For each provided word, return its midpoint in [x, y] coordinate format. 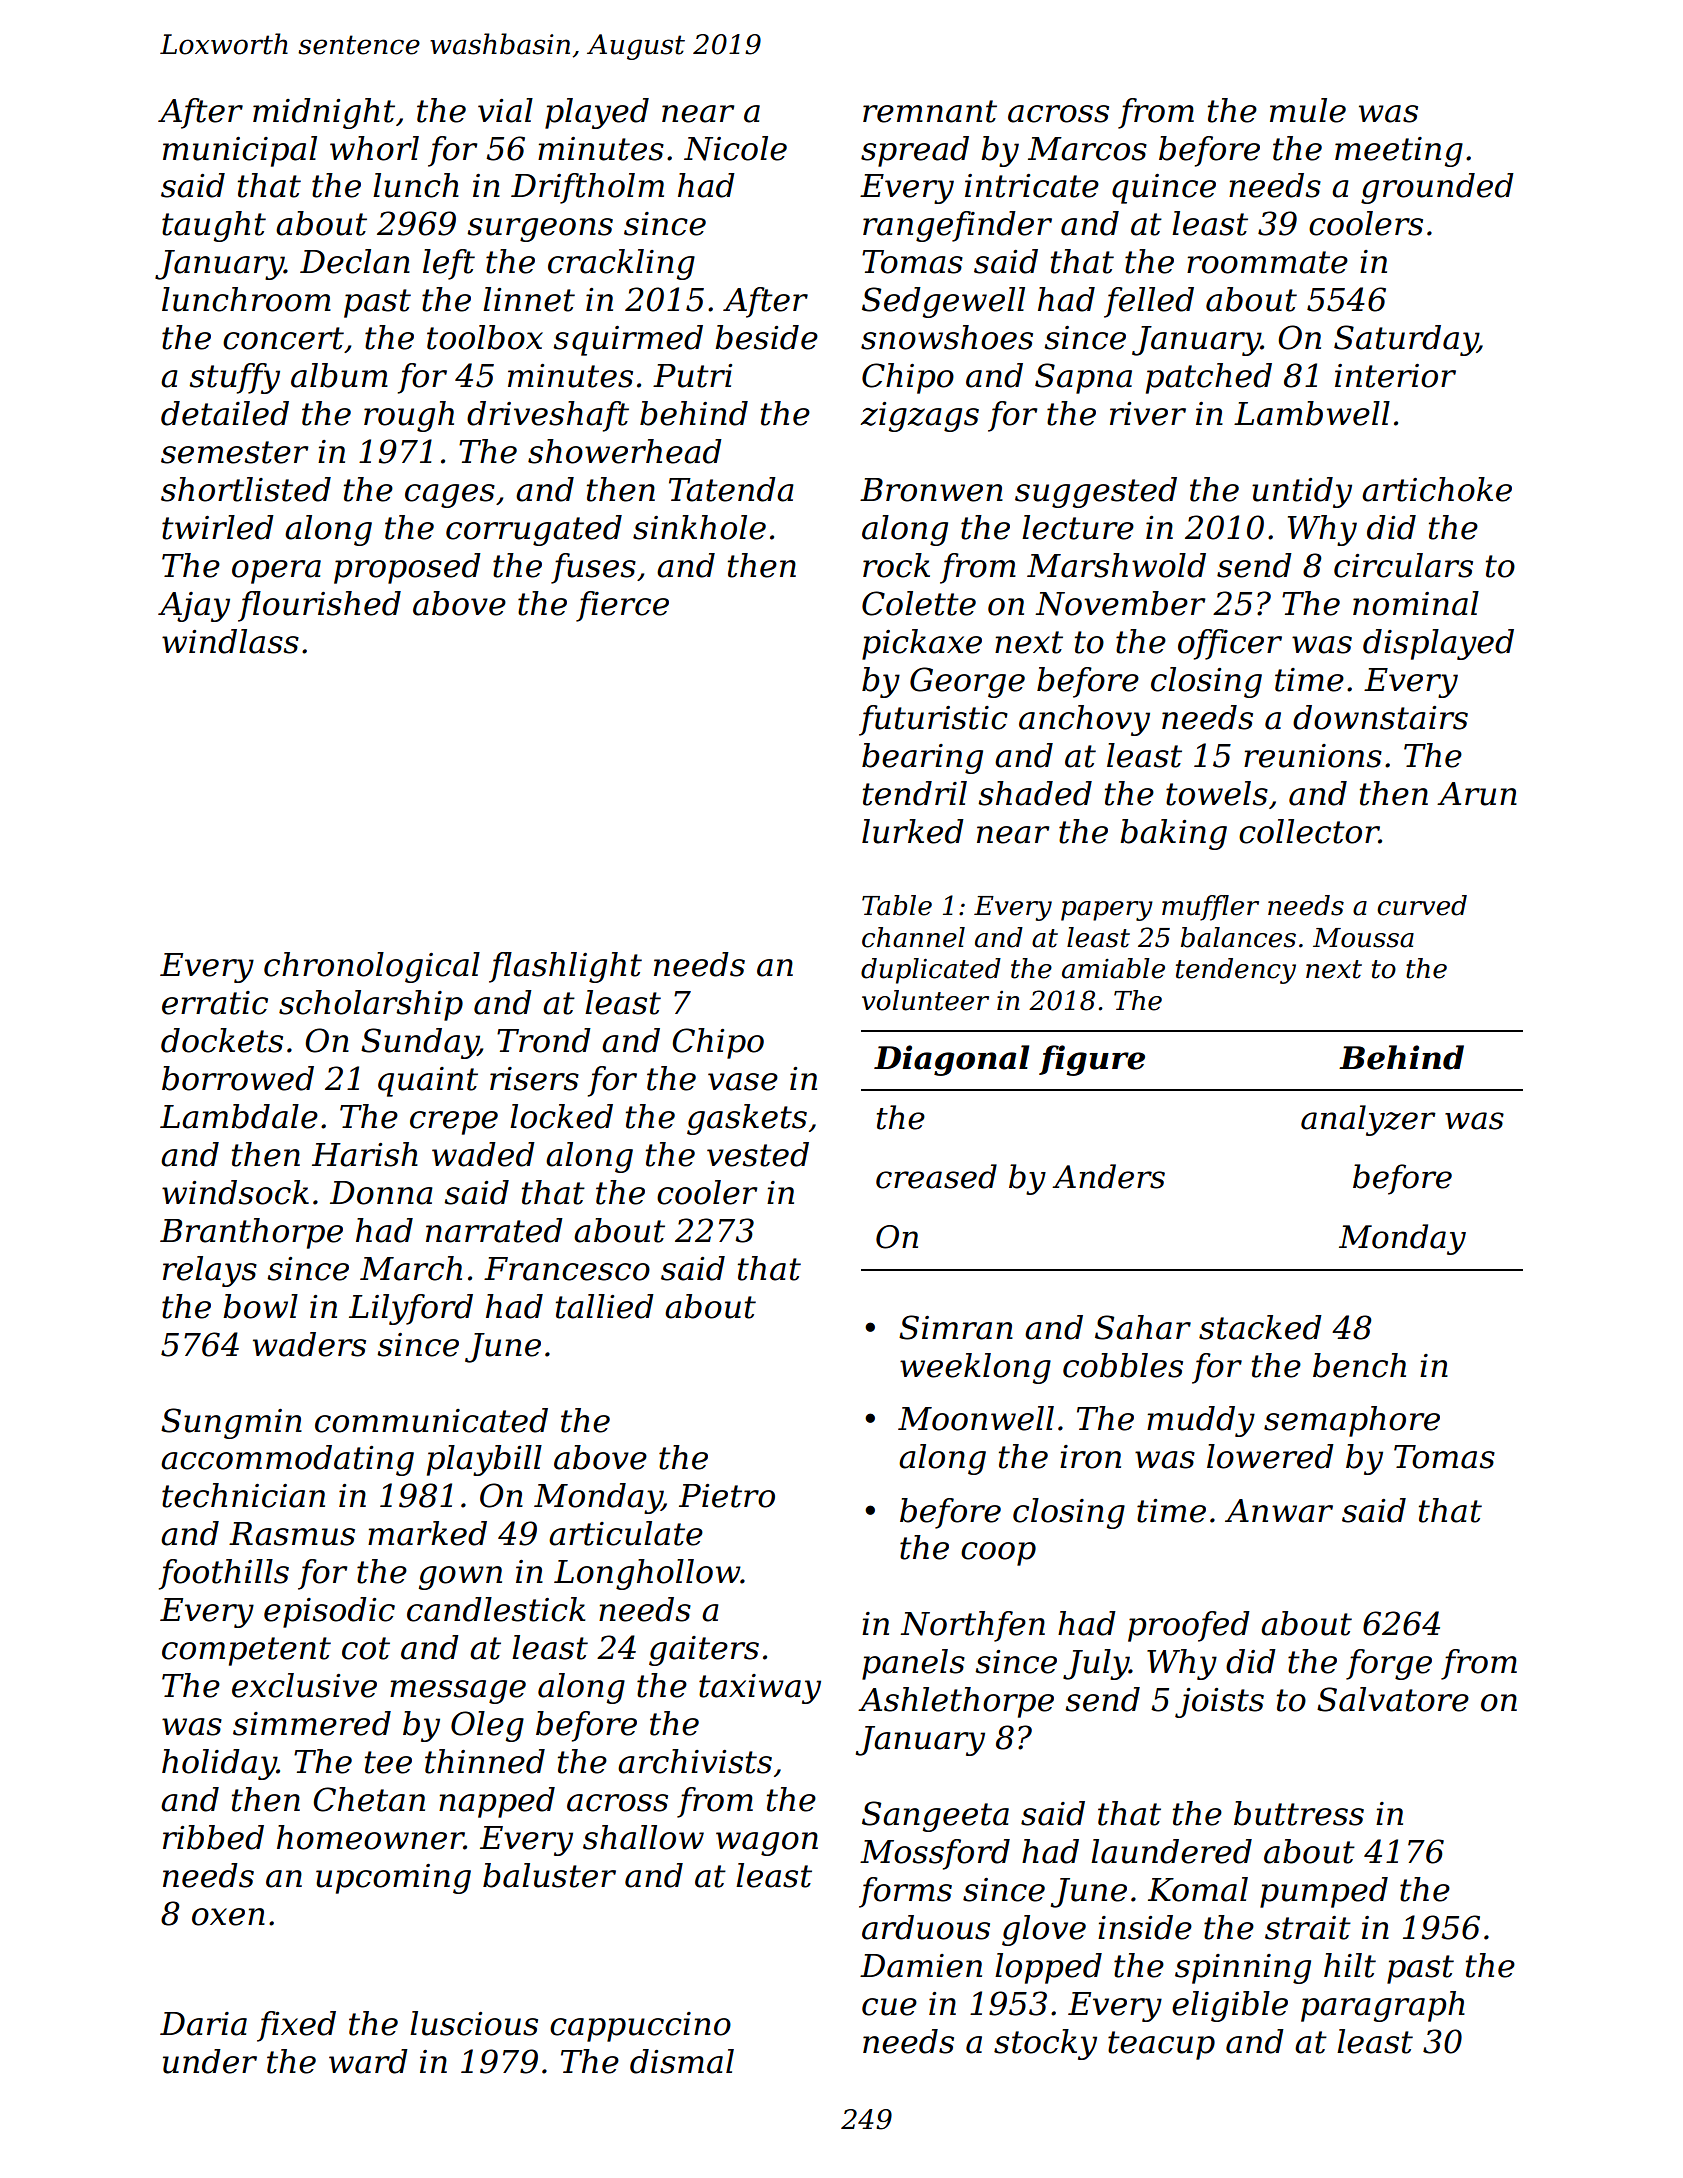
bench [1359, 1365]
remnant [930, 111]
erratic [215, 1003]
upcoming [393, 1879]
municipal [240, 151]
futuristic [933, 720]
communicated [431, 1420]
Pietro [727, 1496]
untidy [1302, 492]
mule [1308, 110]
